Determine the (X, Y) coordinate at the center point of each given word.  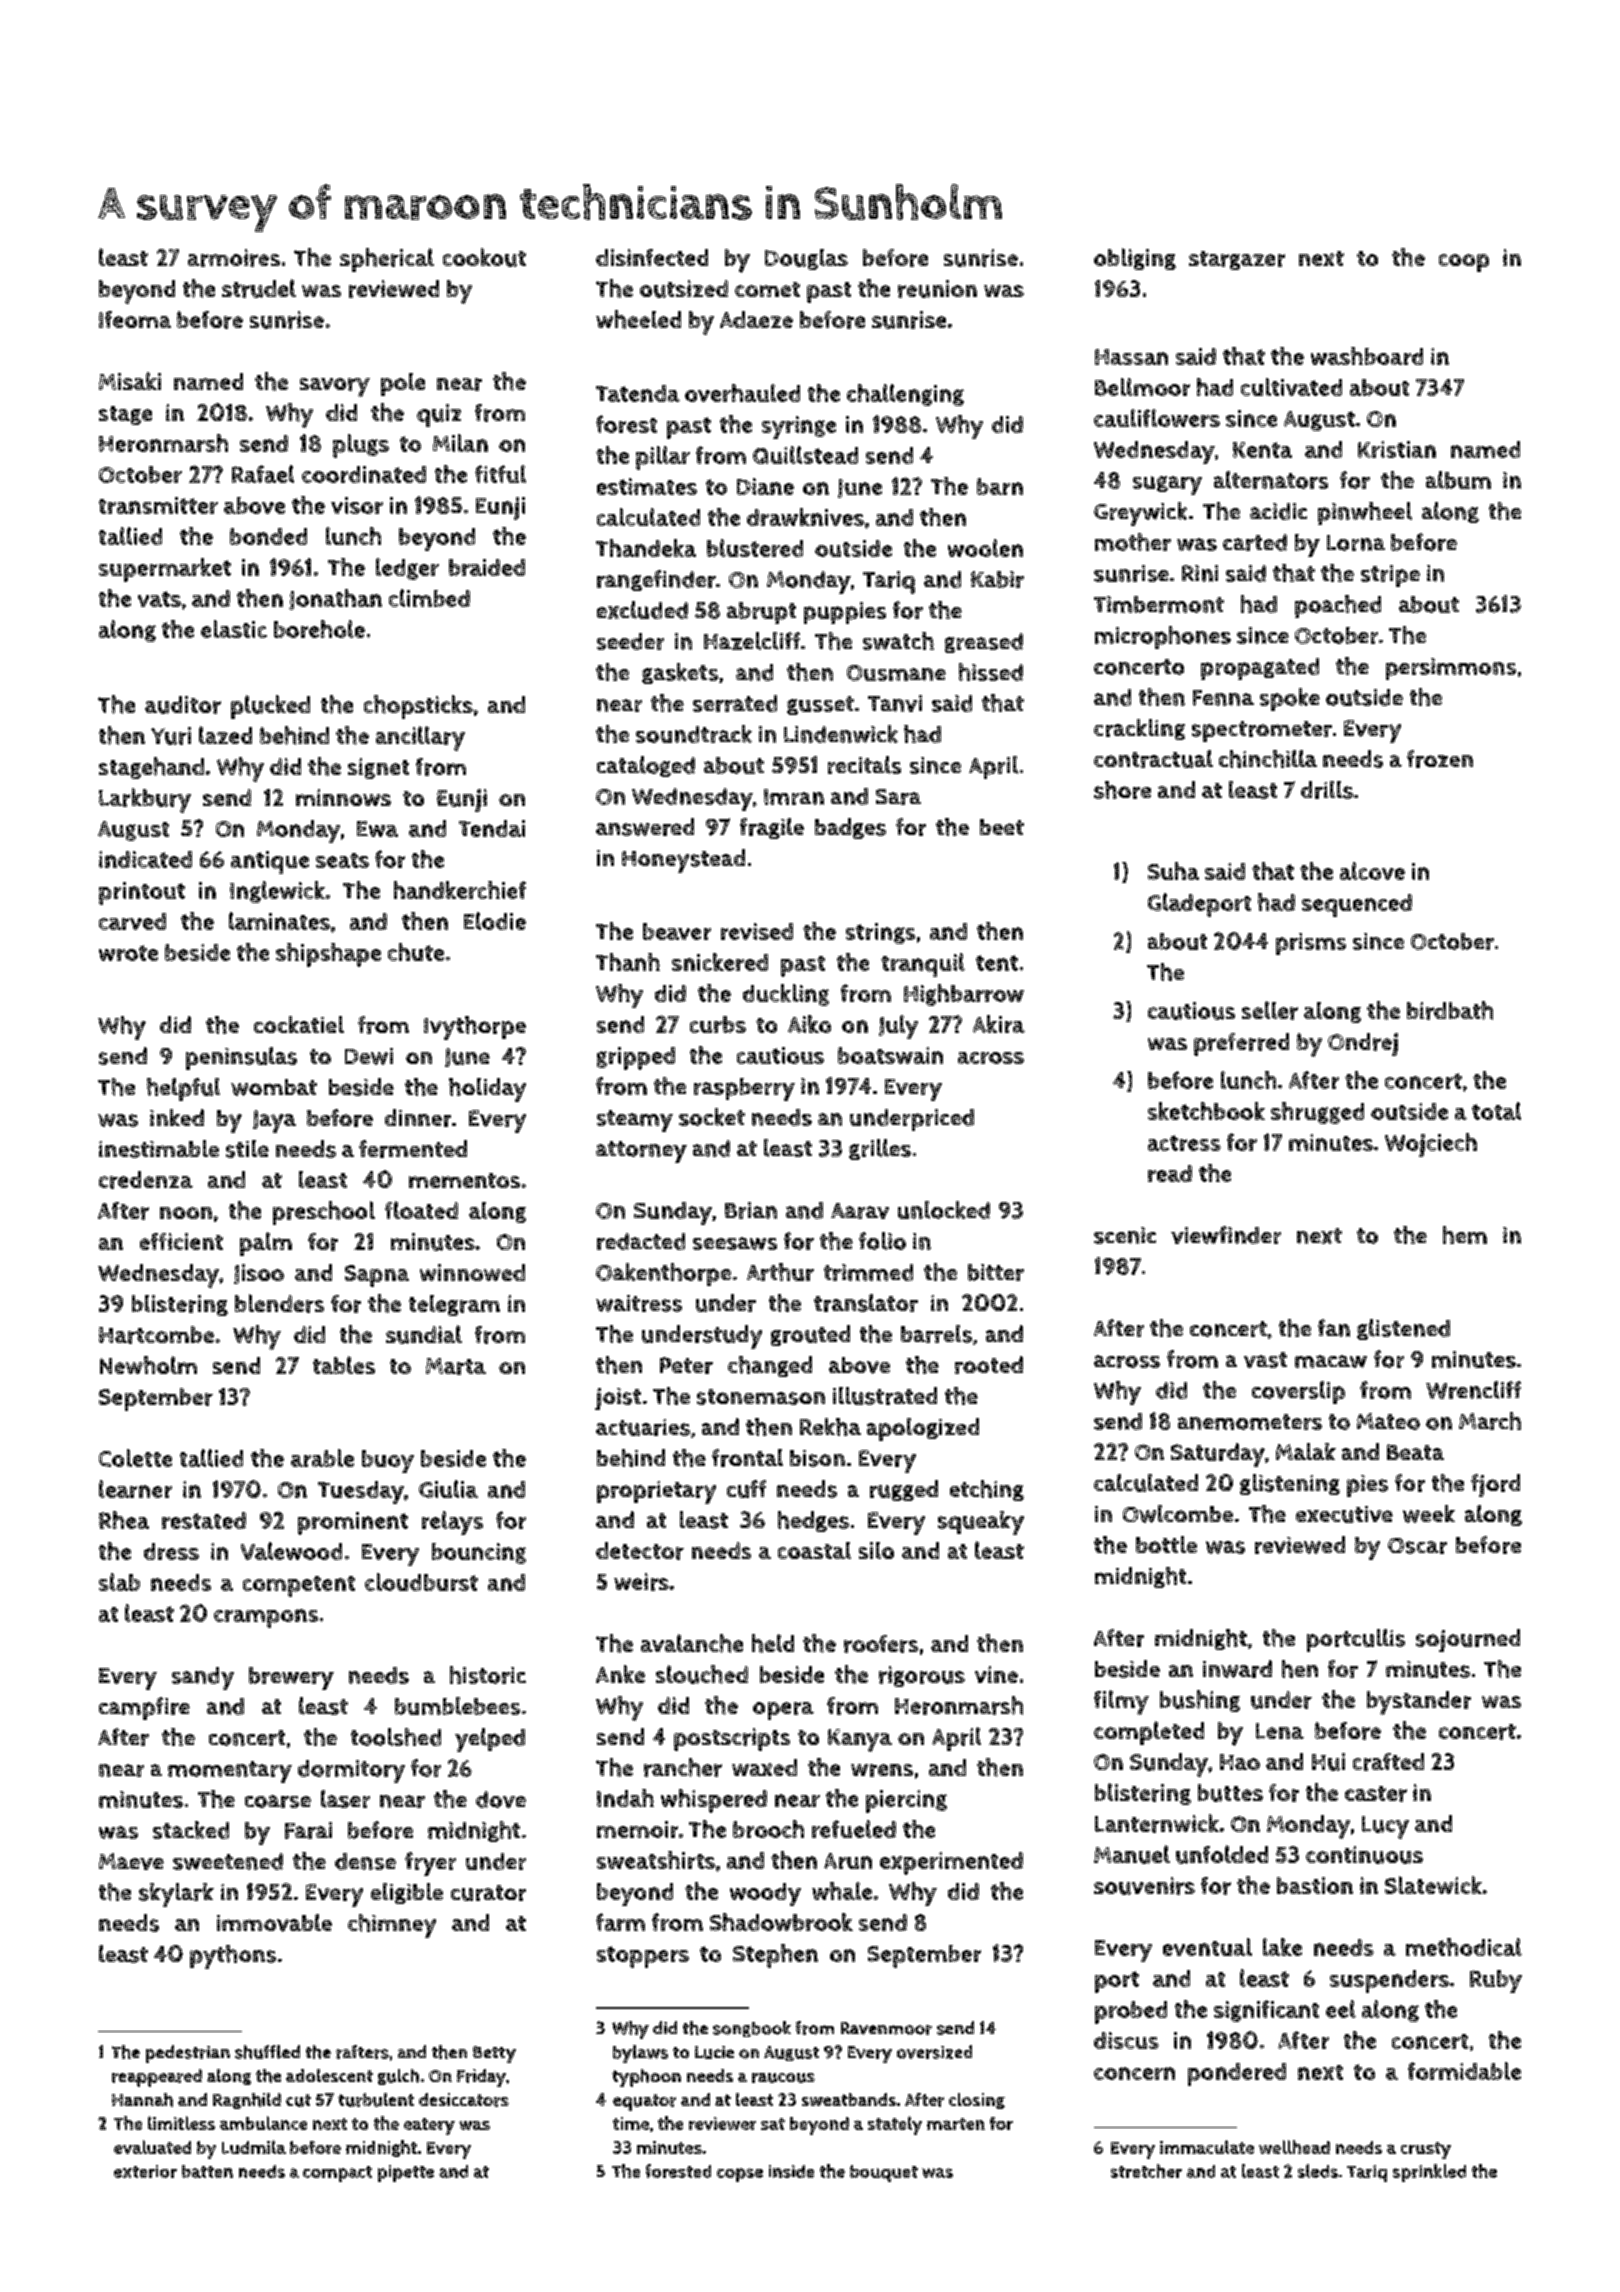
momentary (230, 1772)
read (1170, 1173)
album (1458, 480)
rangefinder (656, 580)
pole (403, 384)
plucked (270, 707)
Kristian (1397, 449)
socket (712, 1117)
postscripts (732, 1739)
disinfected (652, 257)
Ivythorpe (475, 1028)
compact (337, 2174)
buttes (1230, 1793)
